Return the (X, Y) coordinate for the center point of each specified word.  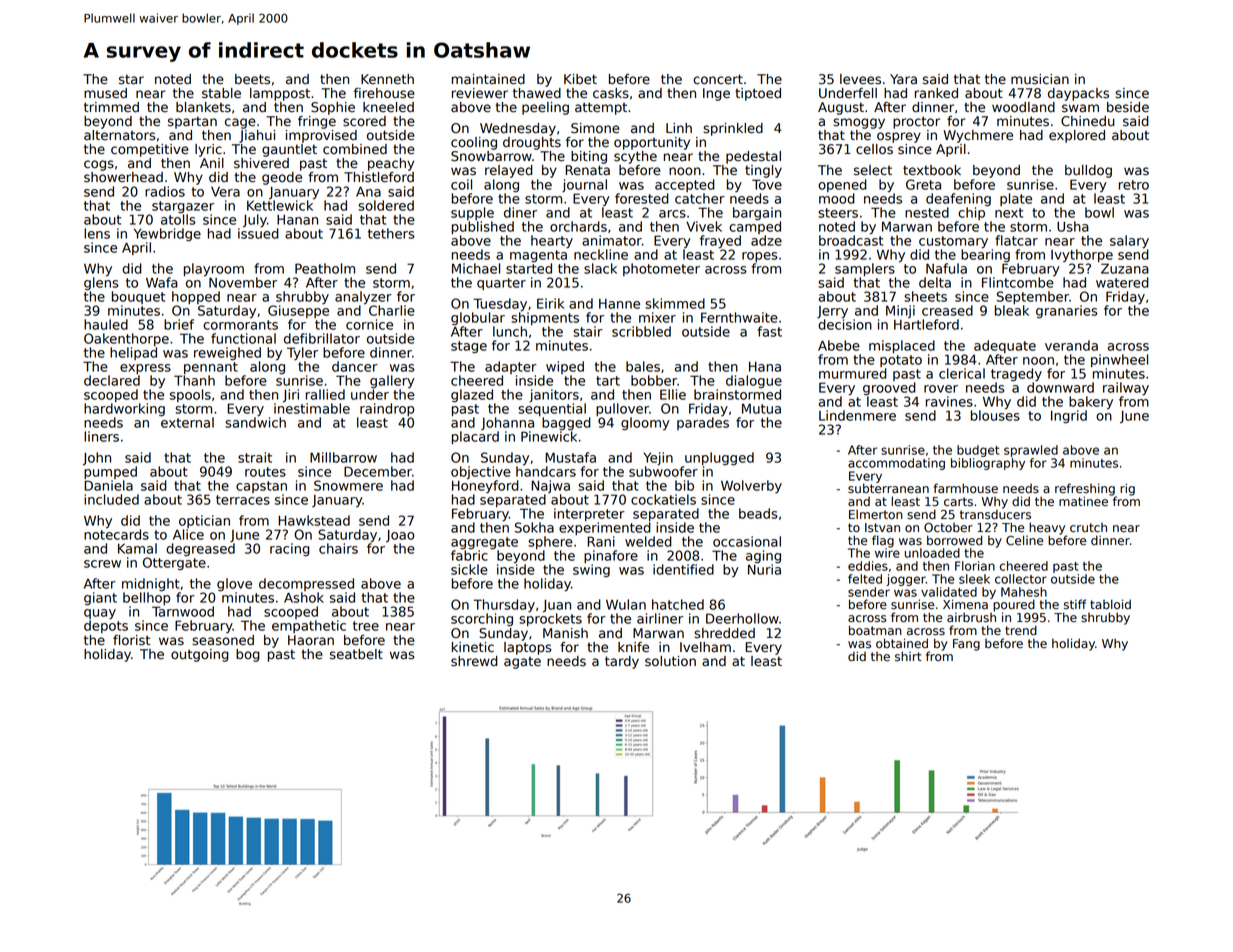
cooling (474, 143)
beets (252, 79)
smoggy (859, 123)
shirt (908, 656)
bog (248, 655)
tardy (622, 662)
